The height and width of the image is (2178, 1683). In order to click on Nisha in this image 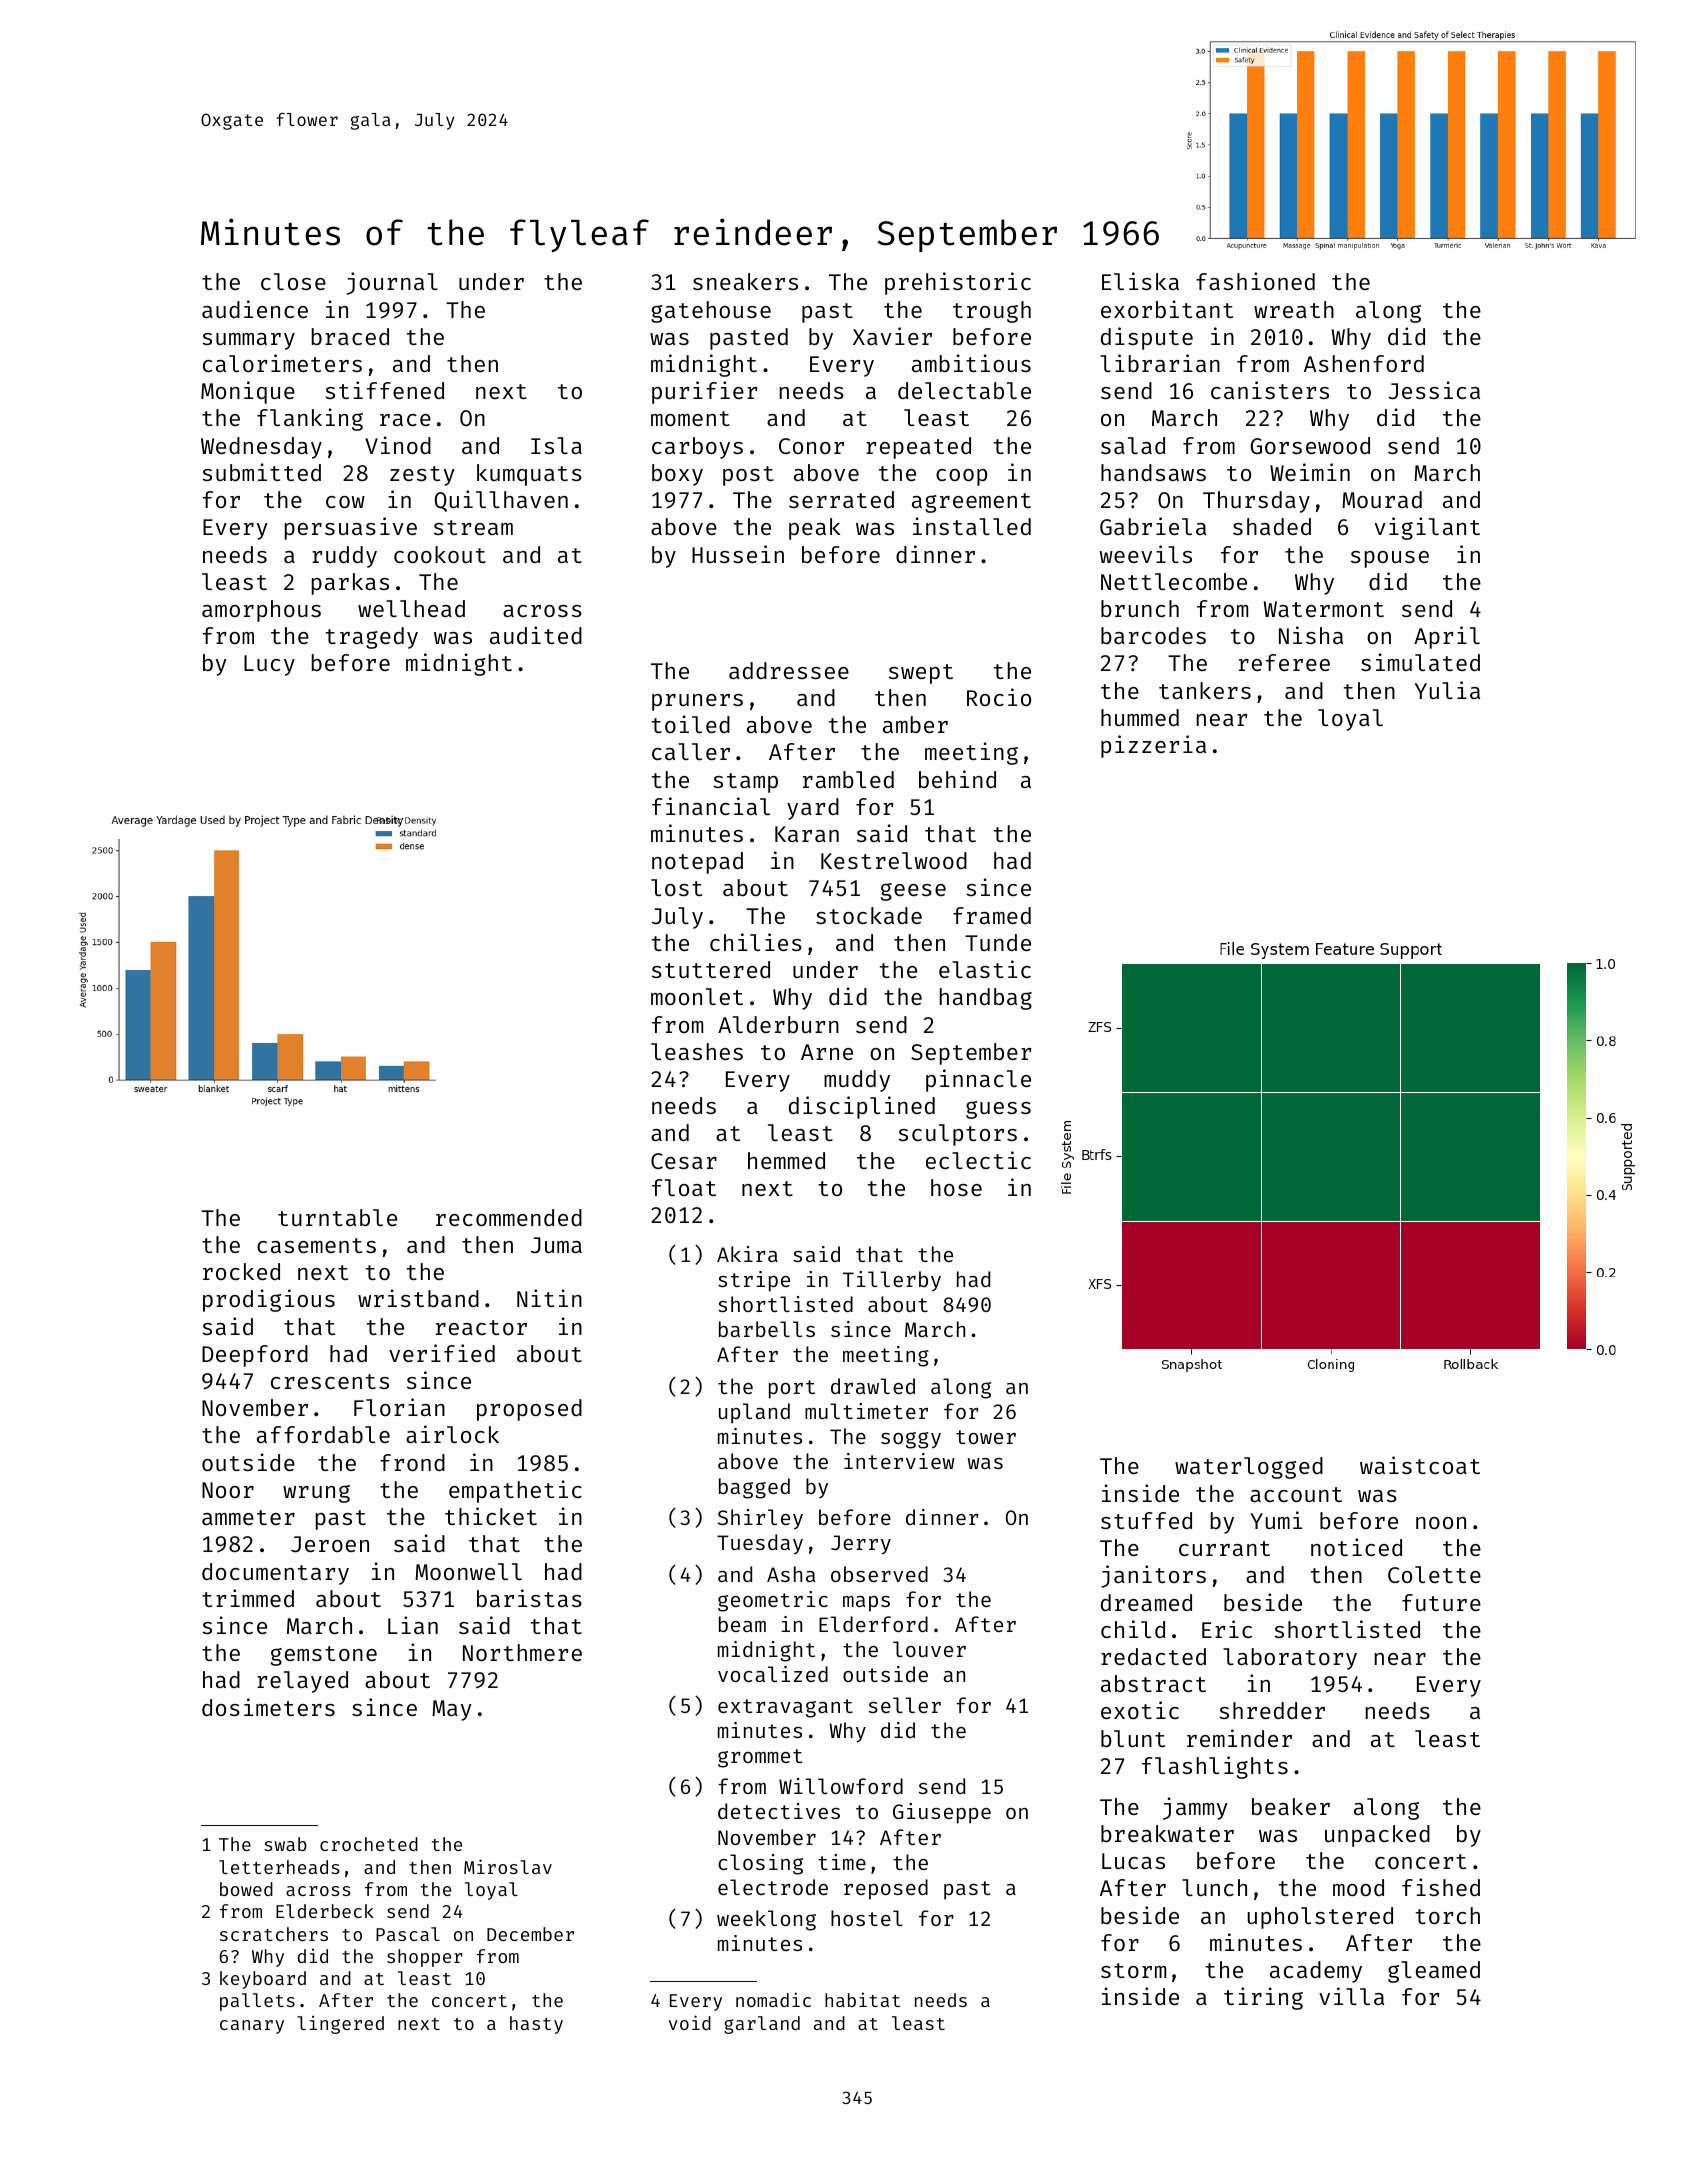, I will do `click(1311, 635)`.
